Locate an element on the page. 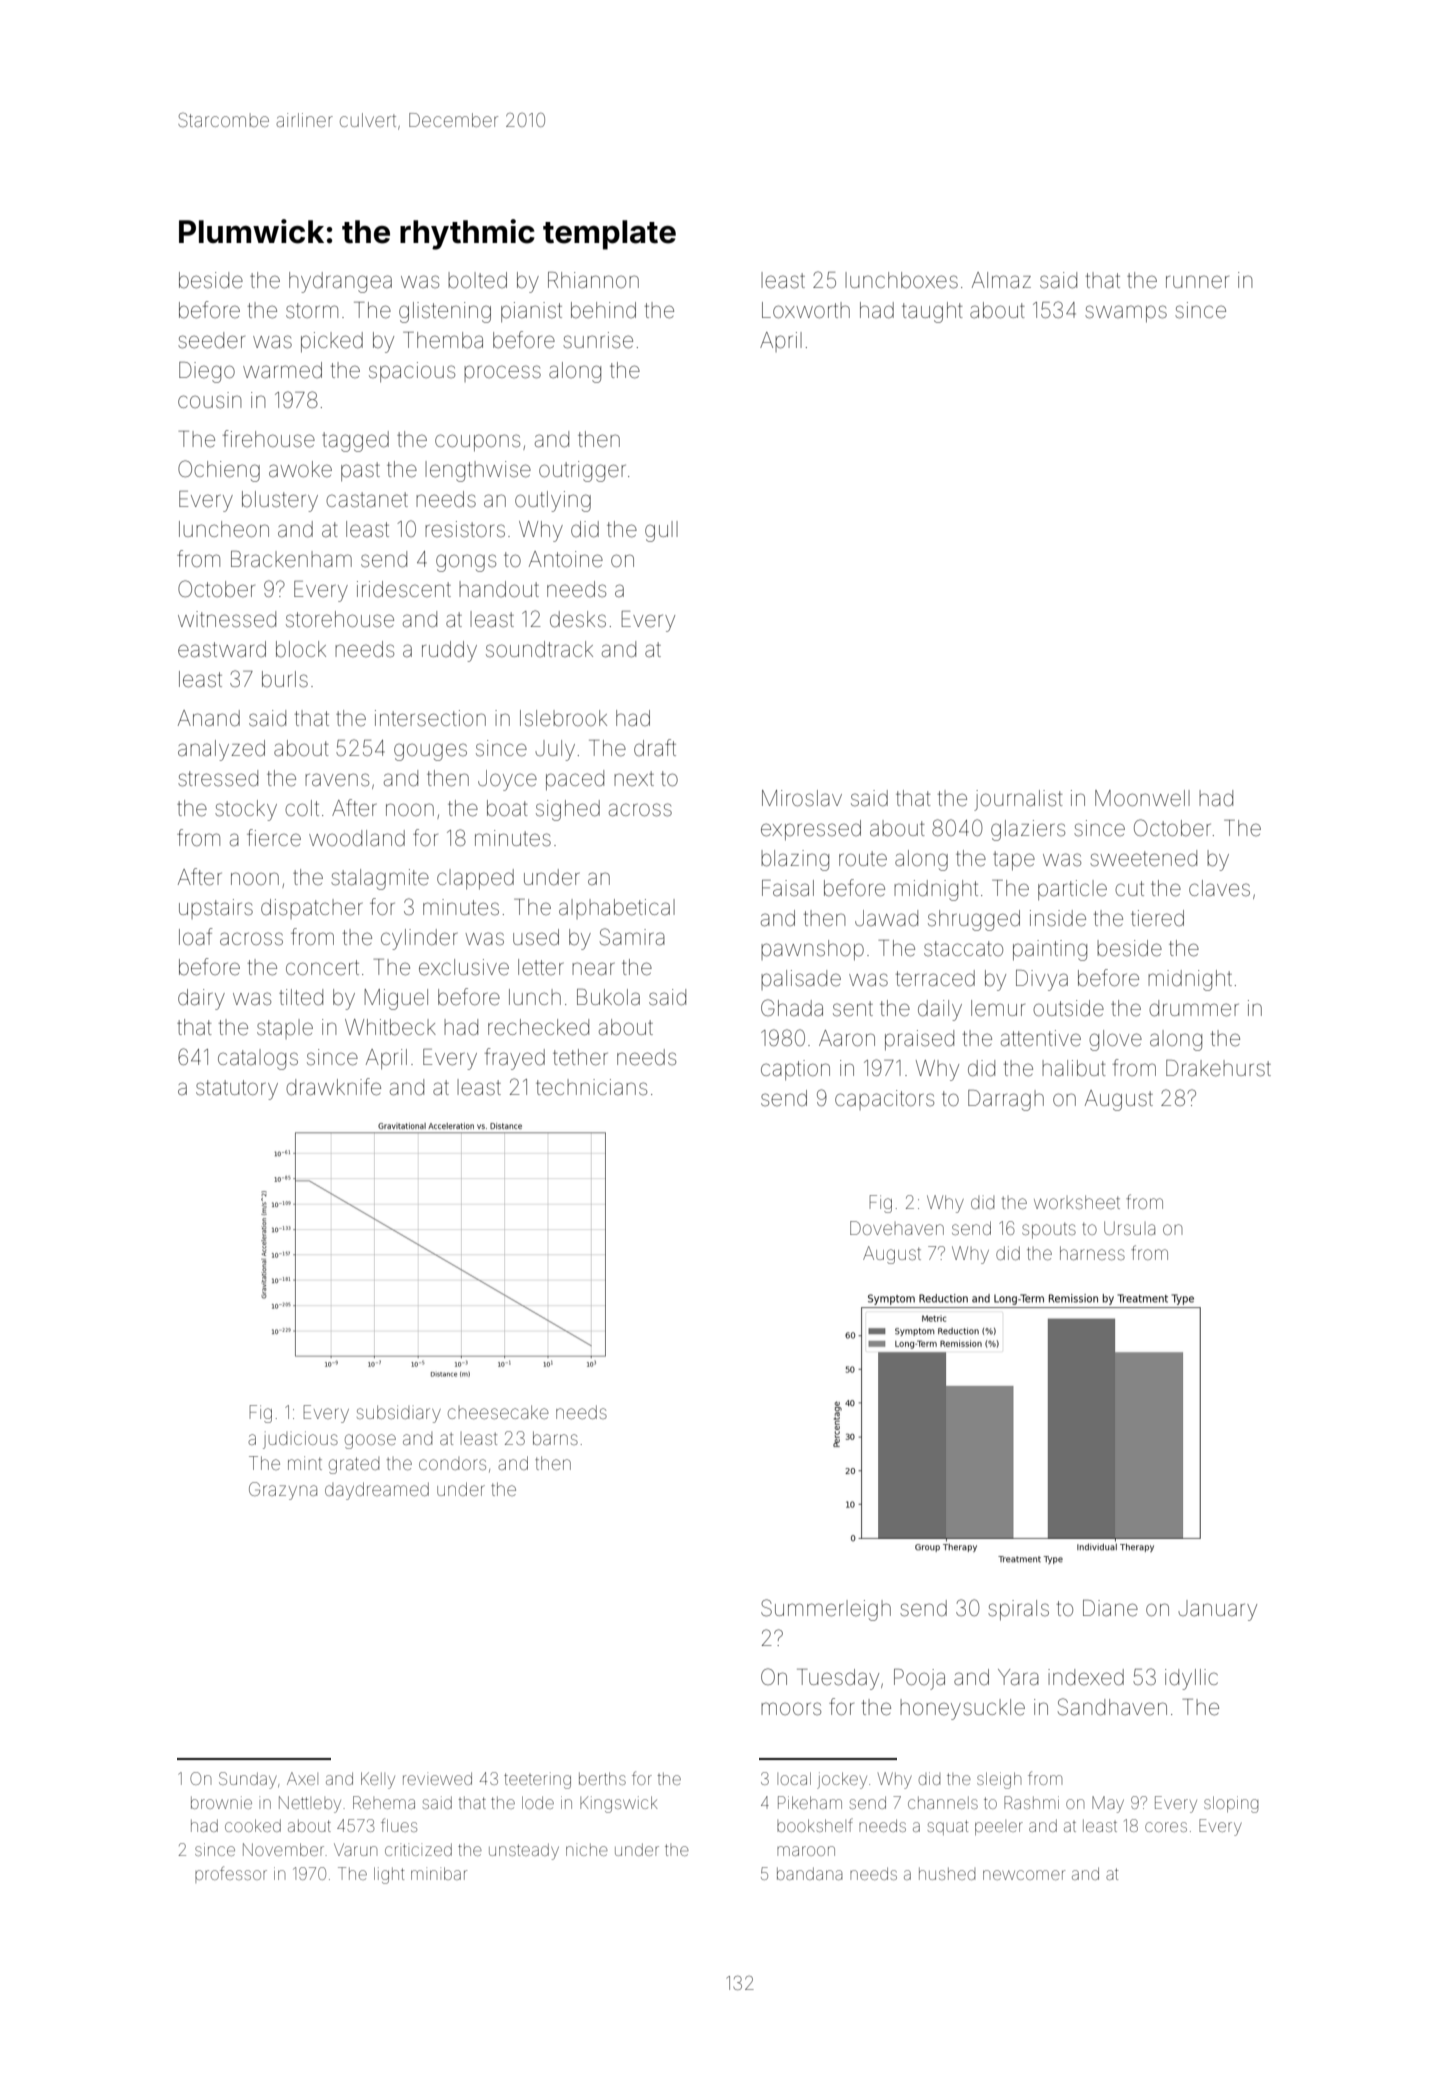 This document has width=1450, height=2100. Drakehurst is located at coordinates (1218, 1068).
